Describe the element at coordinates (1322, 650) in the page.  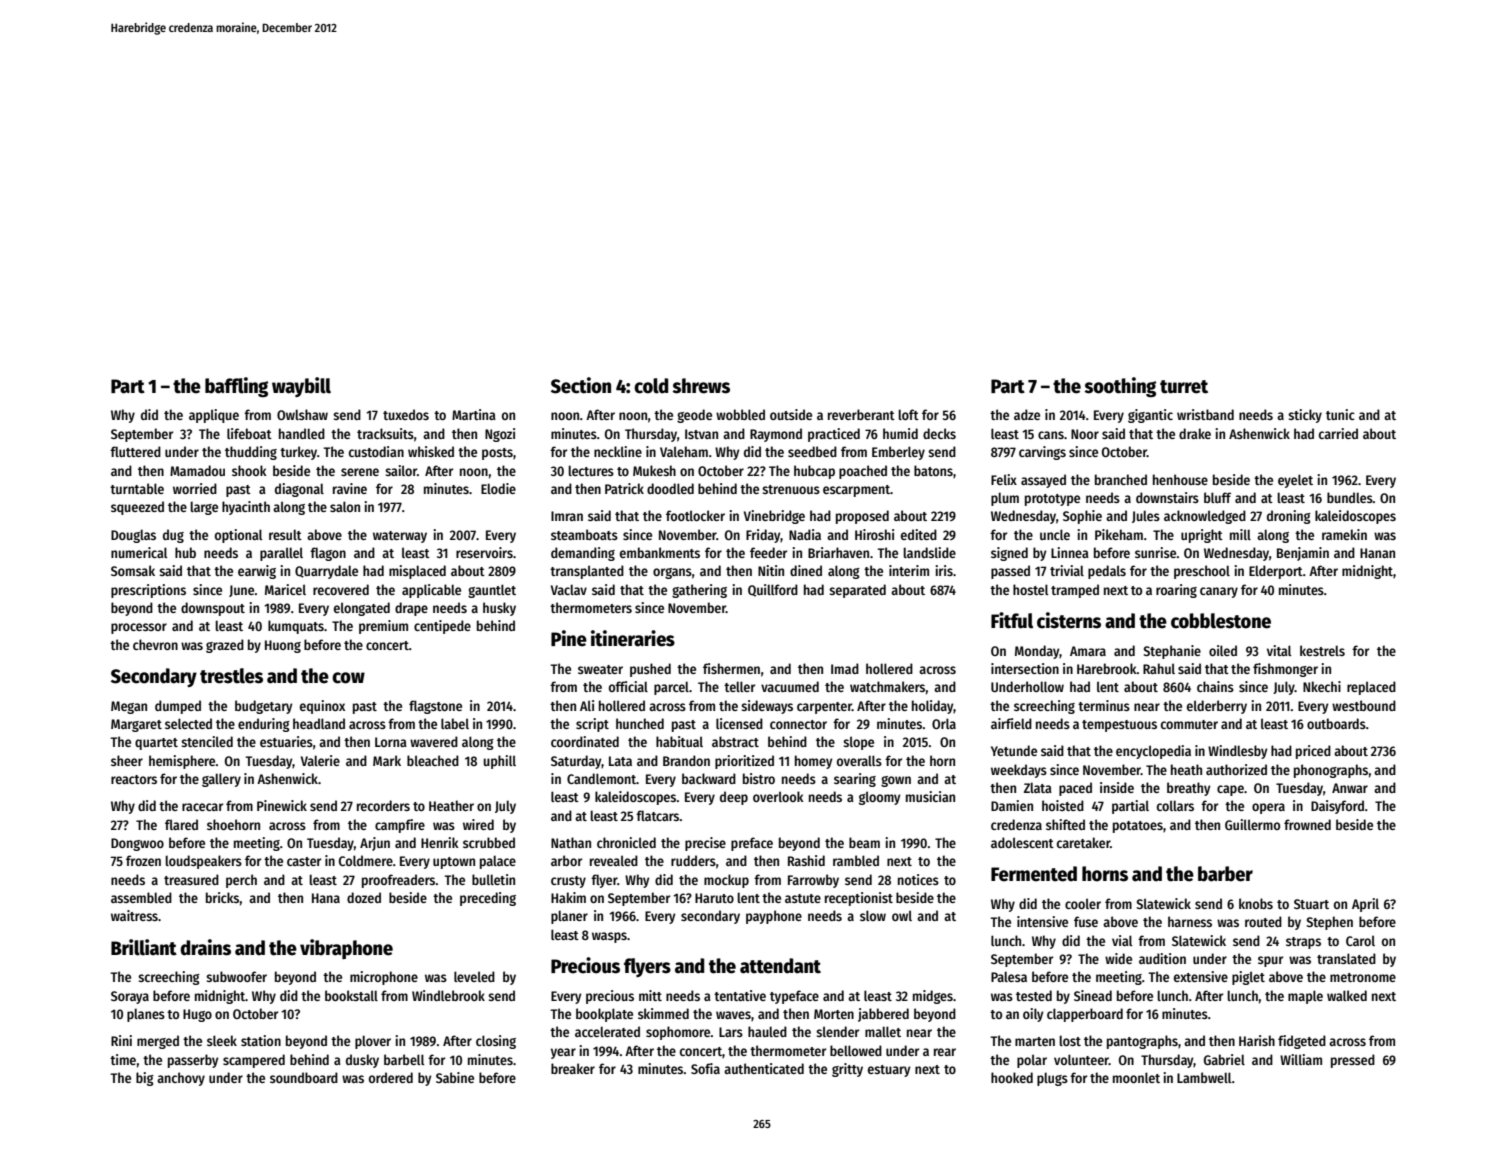
I see `kestrels` at that location.
